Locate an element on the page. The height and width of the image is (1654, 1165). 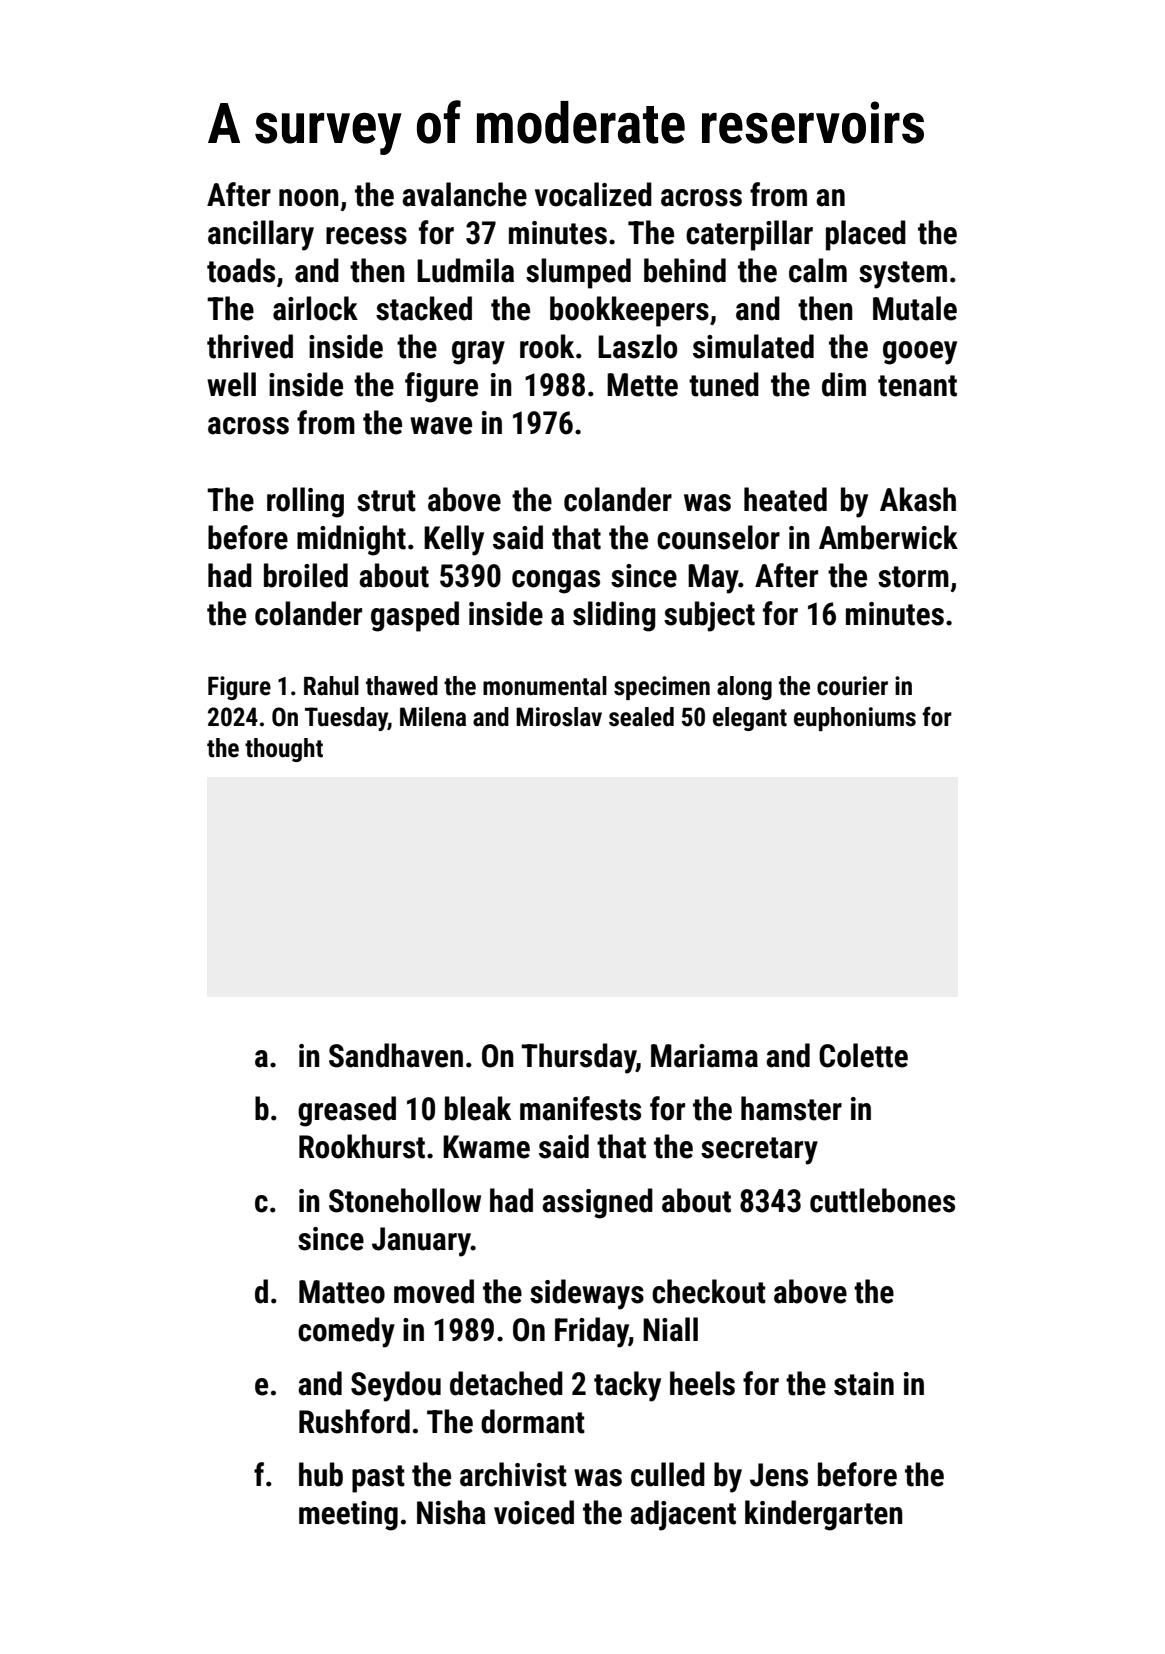
Thursday is located at coordinates (578, 1058).
